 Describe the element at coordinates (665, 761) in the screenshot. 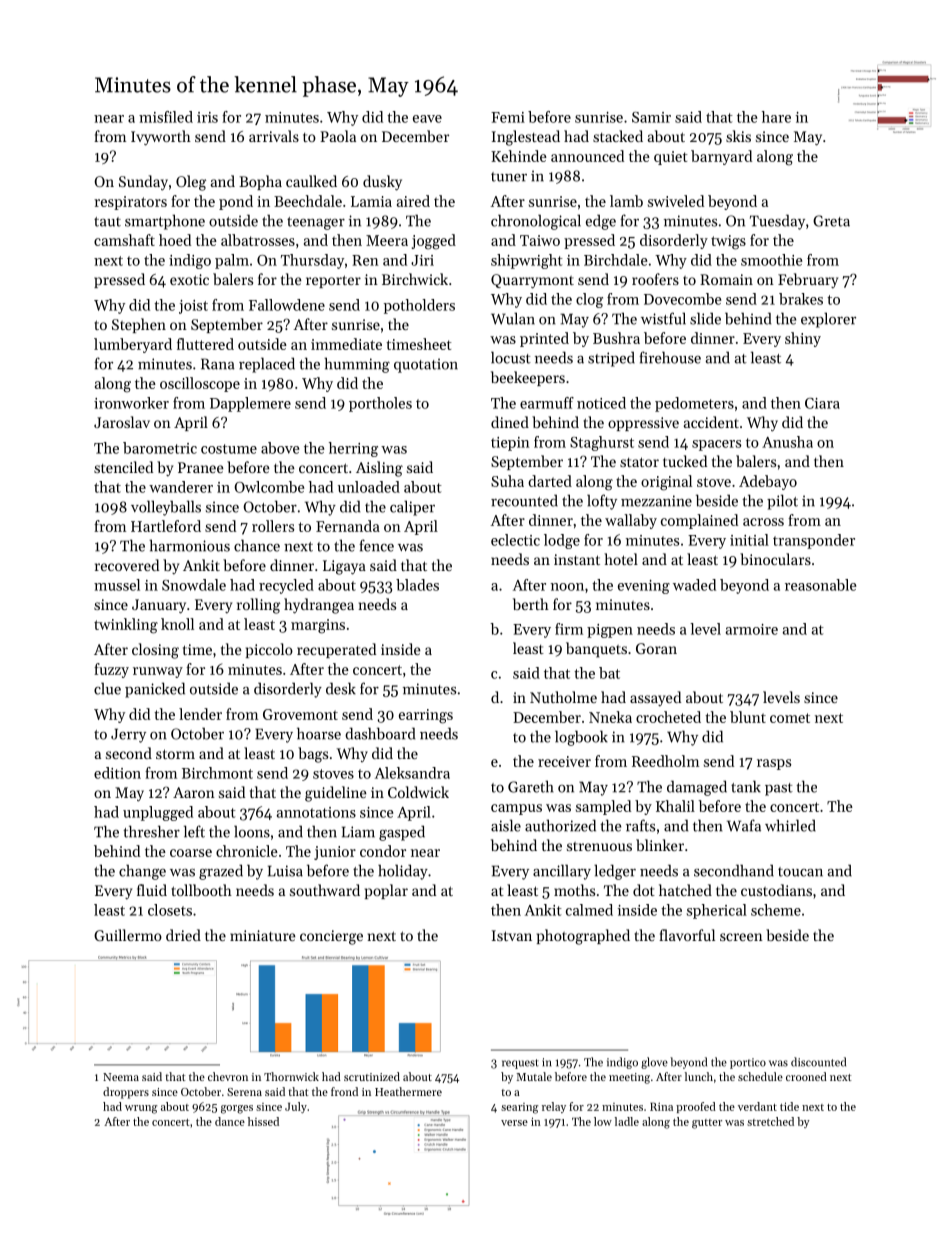

I see `Reedholm` at that location.
